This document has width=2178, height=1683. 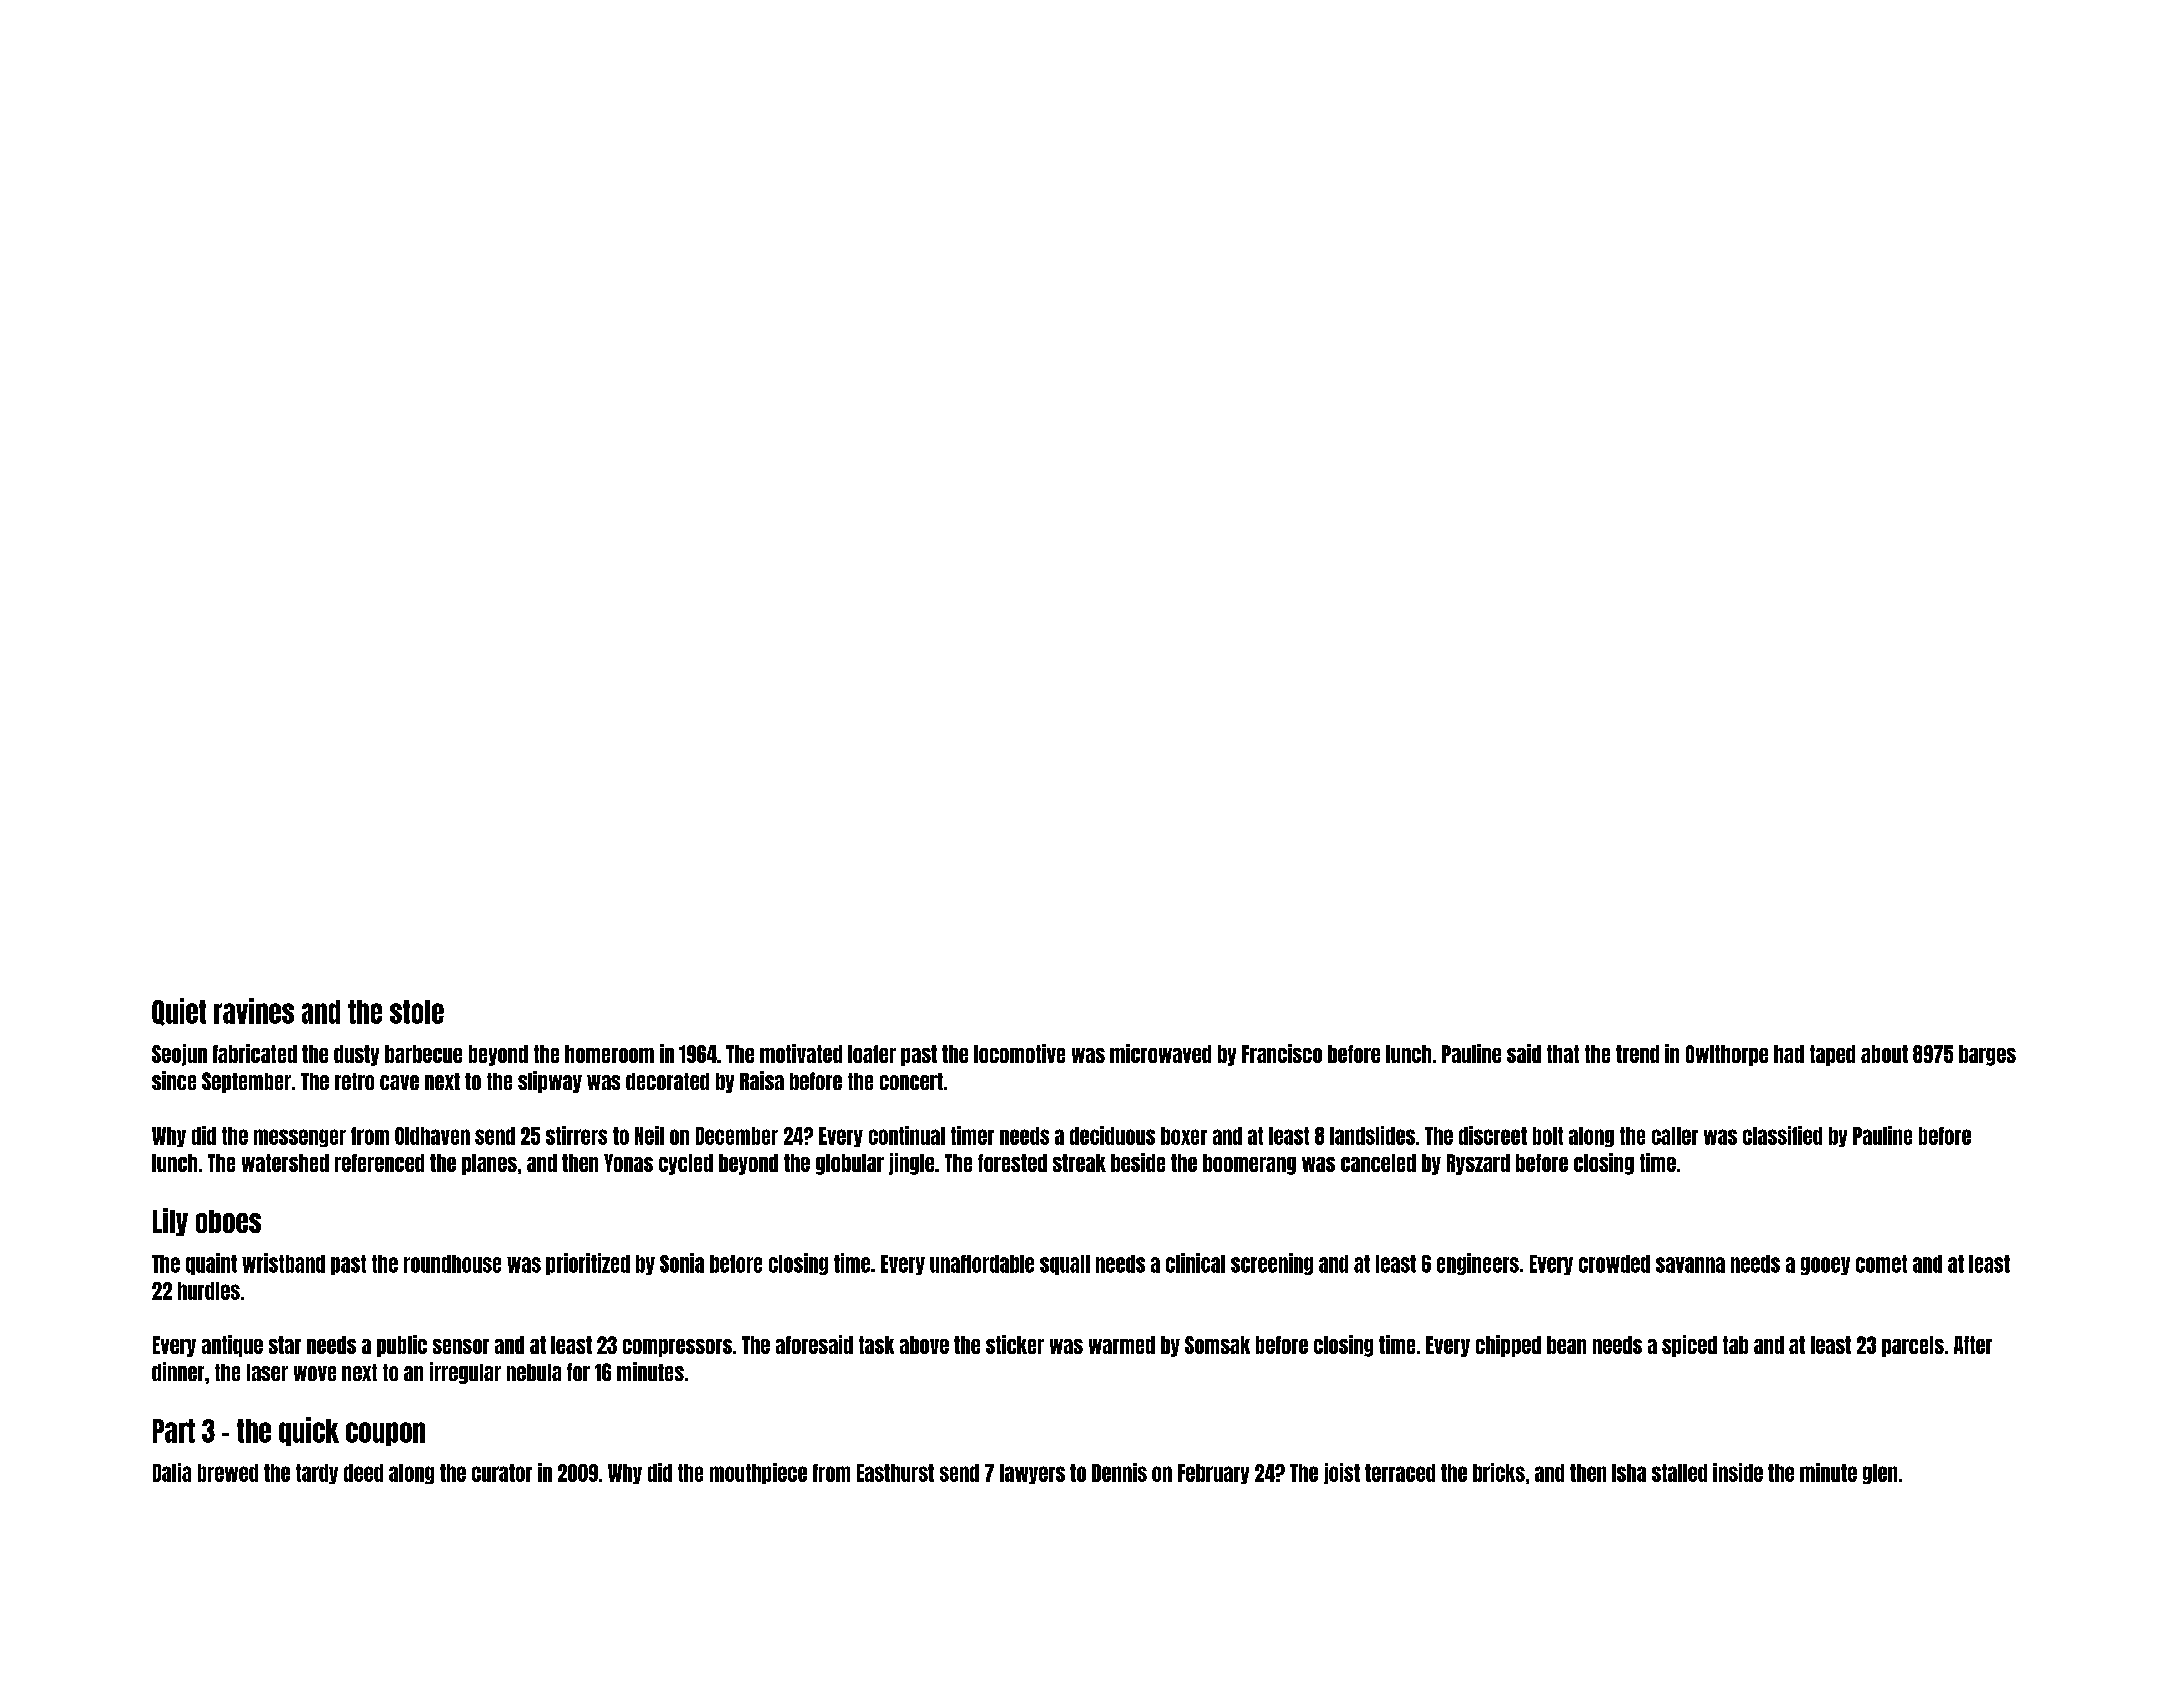 I want to click on hurdles, so click(x=209, y=1291).
